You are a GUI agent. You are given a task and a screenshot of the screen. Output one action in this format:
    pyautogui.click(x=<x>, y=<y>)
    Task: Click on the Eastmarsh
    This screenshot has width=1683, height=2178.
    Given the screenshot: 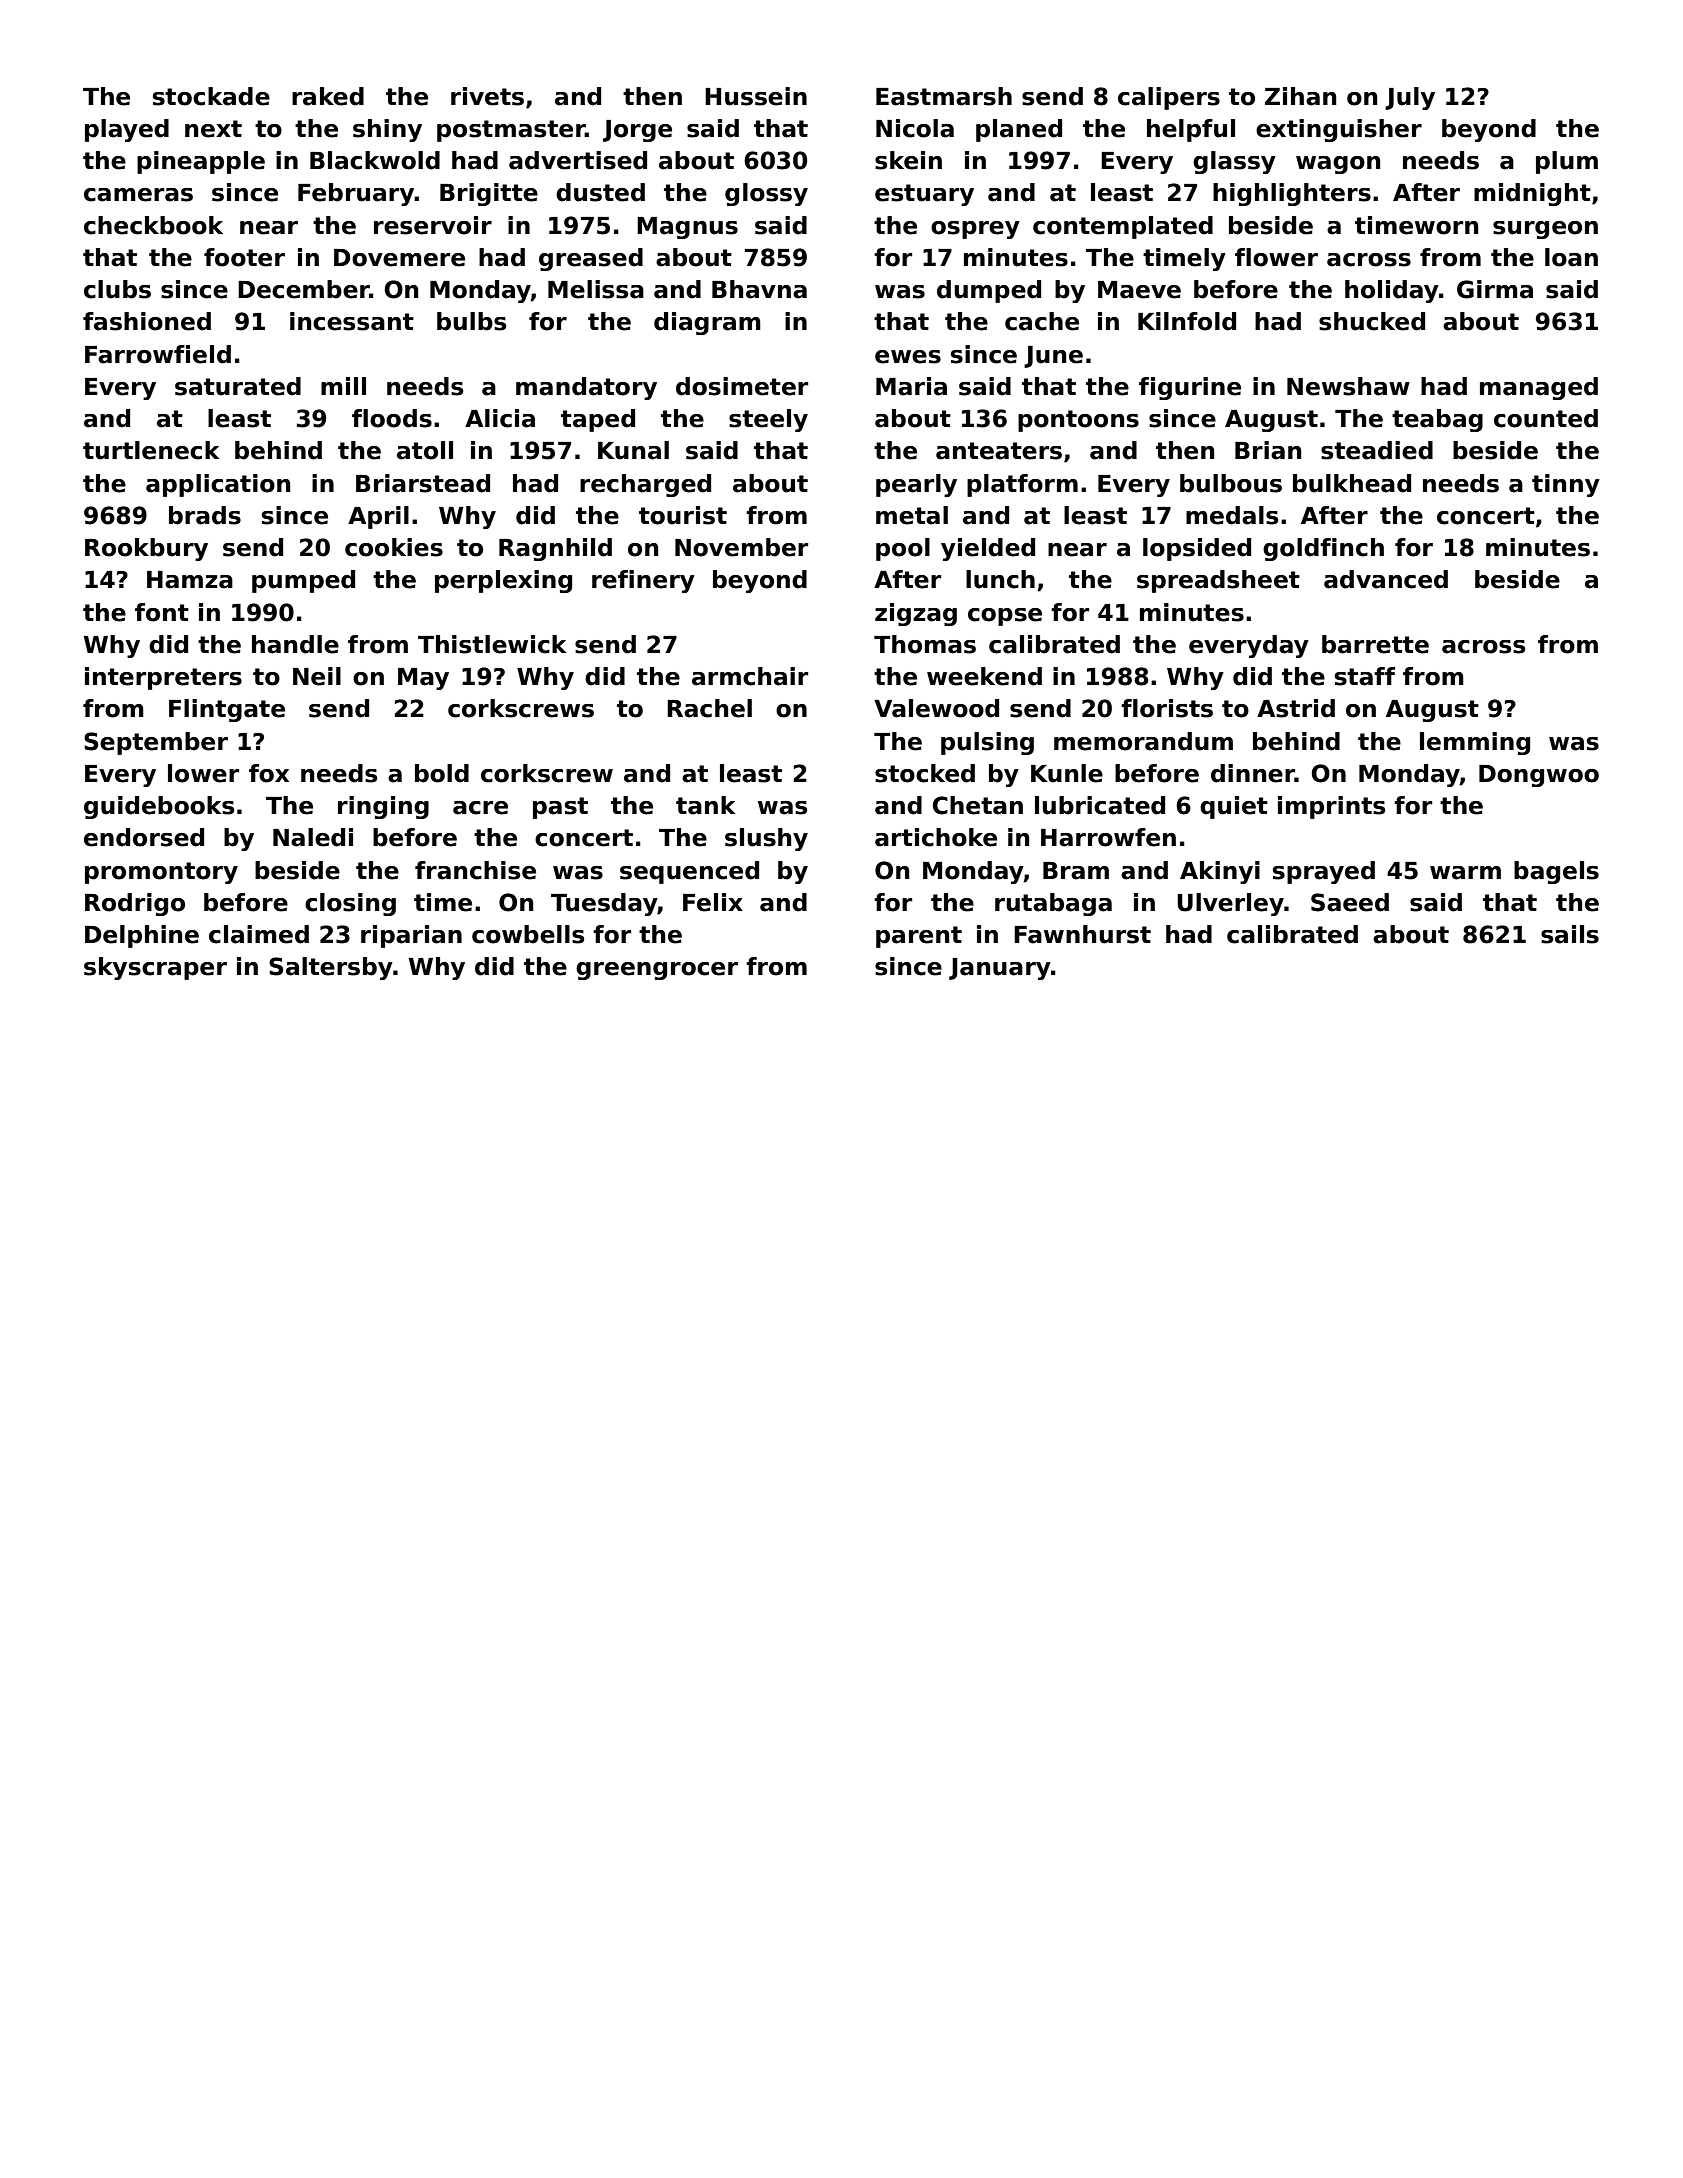 What is the action you would take?
    pyautogui.click(x=944, y=96)
